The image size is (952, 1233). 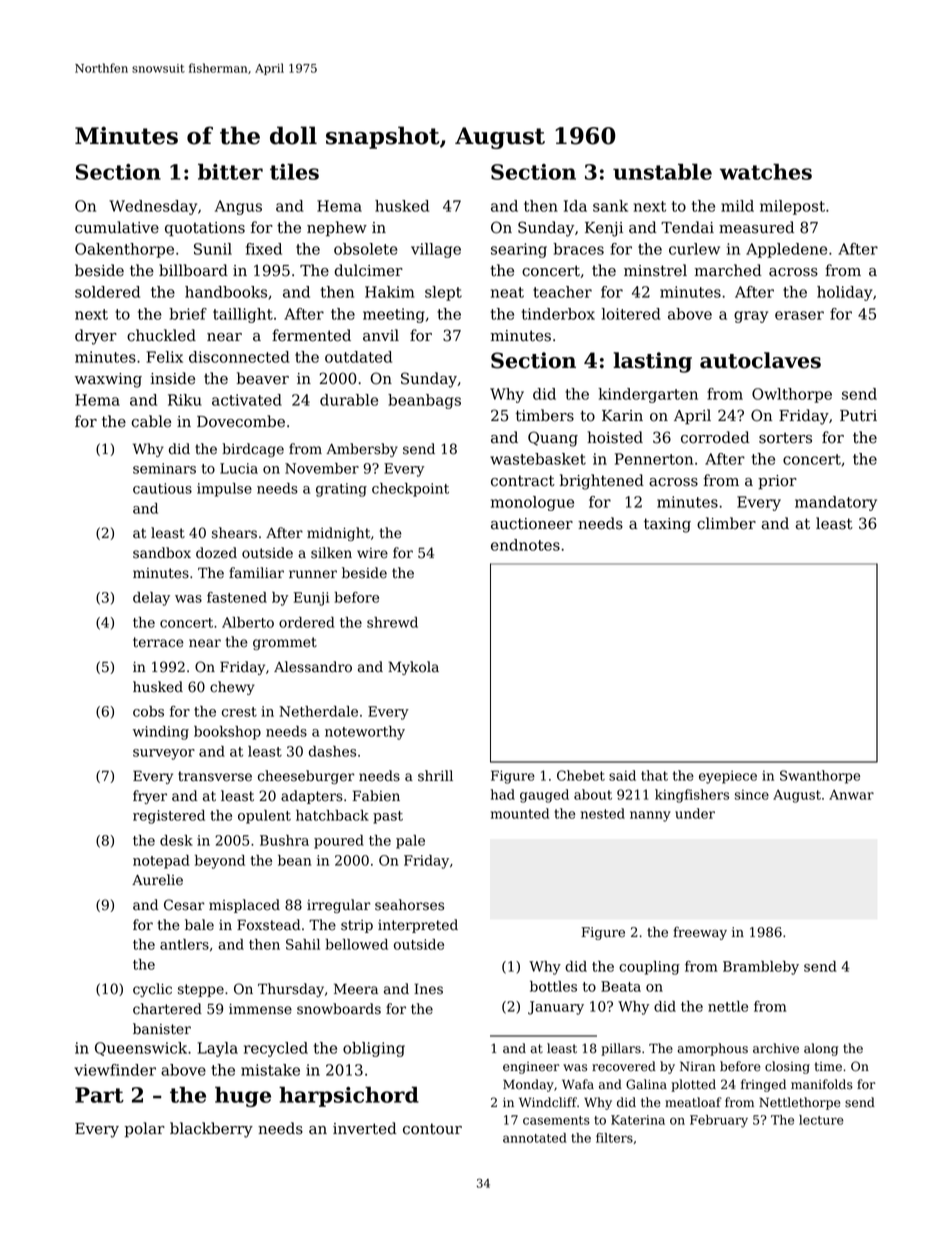 I want to click on inverted, so click(x=365, y=1128).
